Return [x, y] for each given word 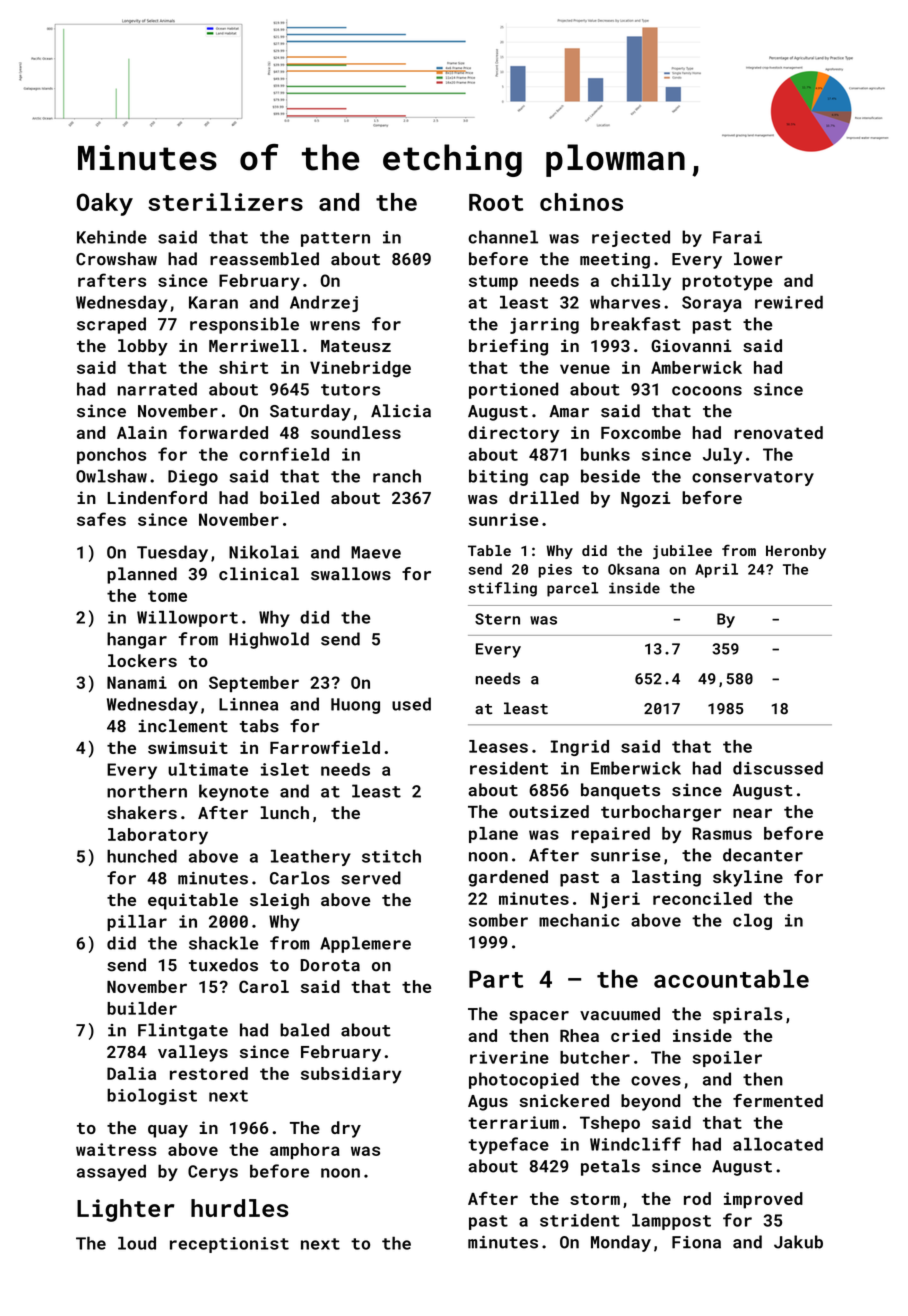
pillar [137, 923]
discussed [778, 768]
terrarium [513, 1122]
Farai [737, 237]
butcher [595, 1057]
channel [503, 237]
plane [493, 835]
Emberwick [636, 768]
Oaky [105, 204]
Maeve [376, 552]
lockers [142, 660]
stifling [502, 589]
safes [101, 519]
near [752, 813]
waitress [116, 1149]
